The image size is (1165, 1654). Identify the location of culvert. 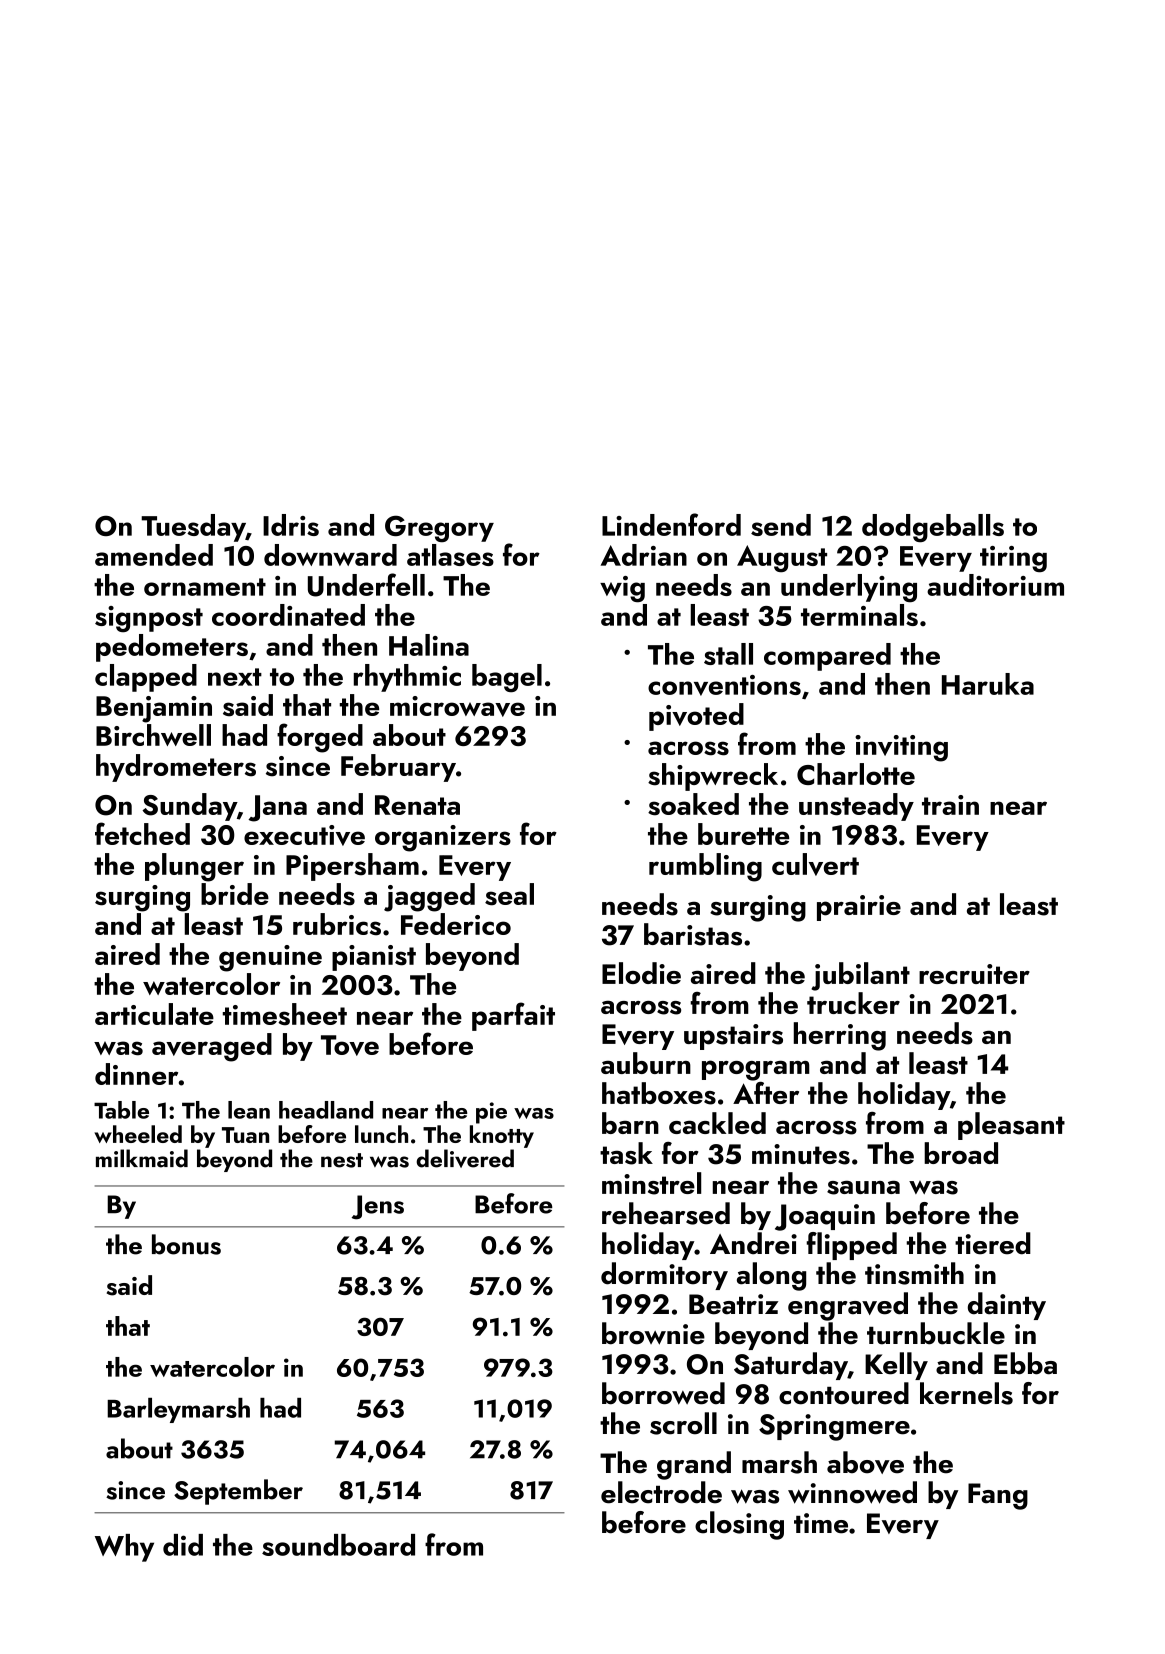
(815, 864).
